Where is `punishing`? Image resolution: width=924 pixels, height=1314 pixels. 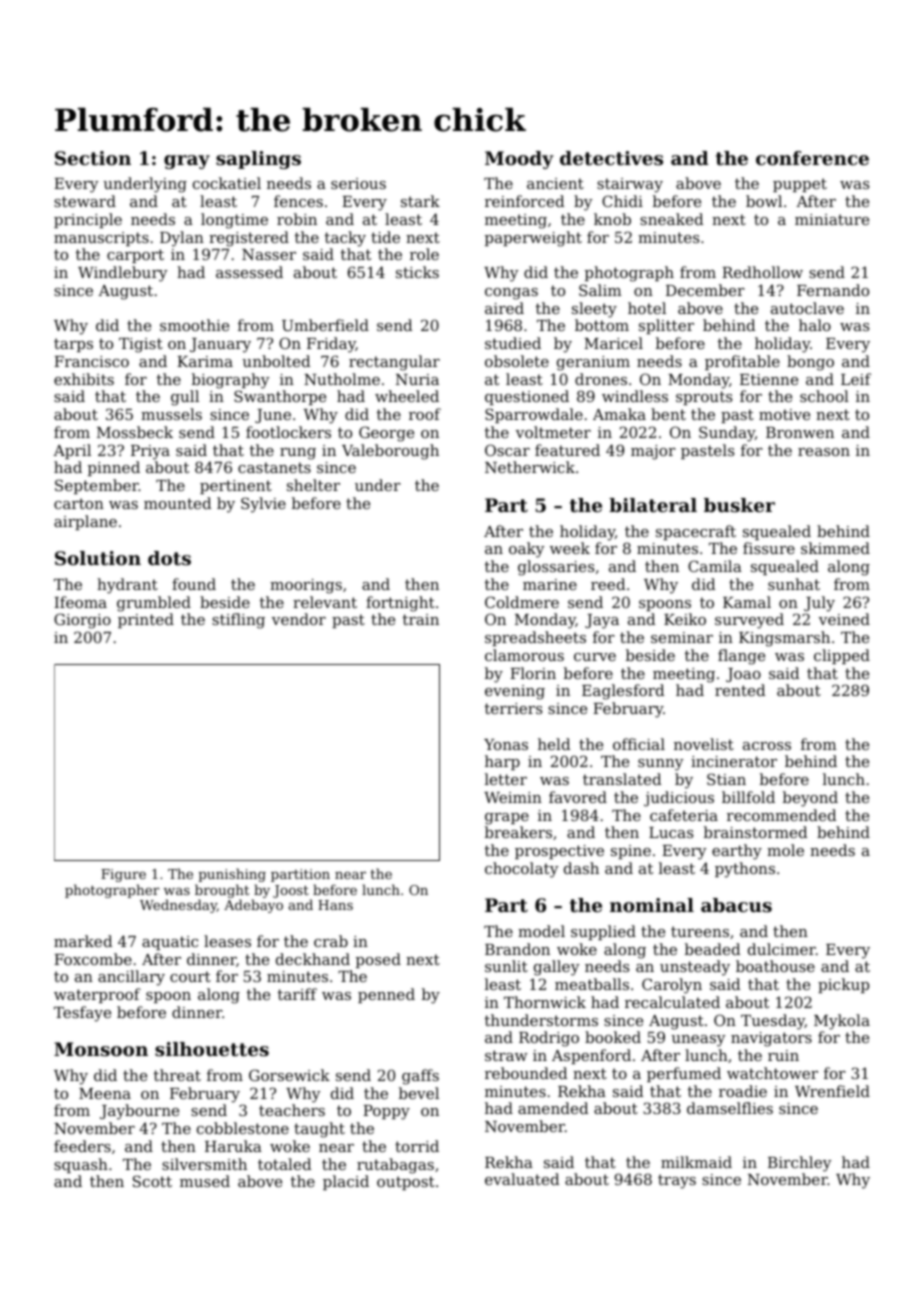 punishing is located at coordinates (232, 875).
